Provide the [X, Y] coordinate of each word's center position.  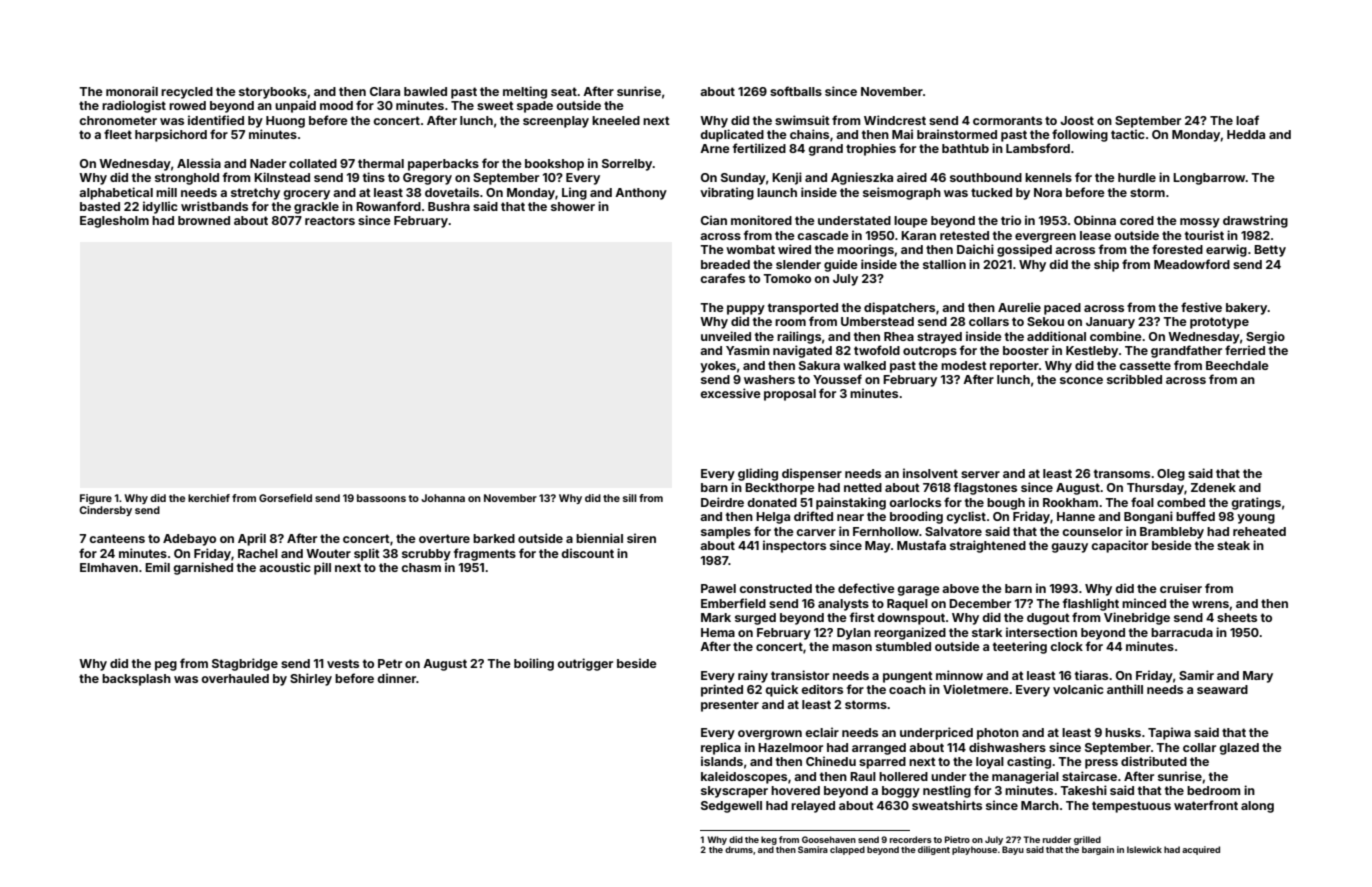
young [1256, 519]
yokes [718, 367]
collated [313, 163]
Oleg [1171, 475]
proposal [790, 395]
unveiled [726, 336]
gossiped [1024, 250]
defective [866, 588]
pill [322, 568]
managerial [1025, 777]
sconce [1081, 380]
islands [722, 761]
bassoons [381, 498]
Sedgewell [731, 807]
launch [777, 192]
